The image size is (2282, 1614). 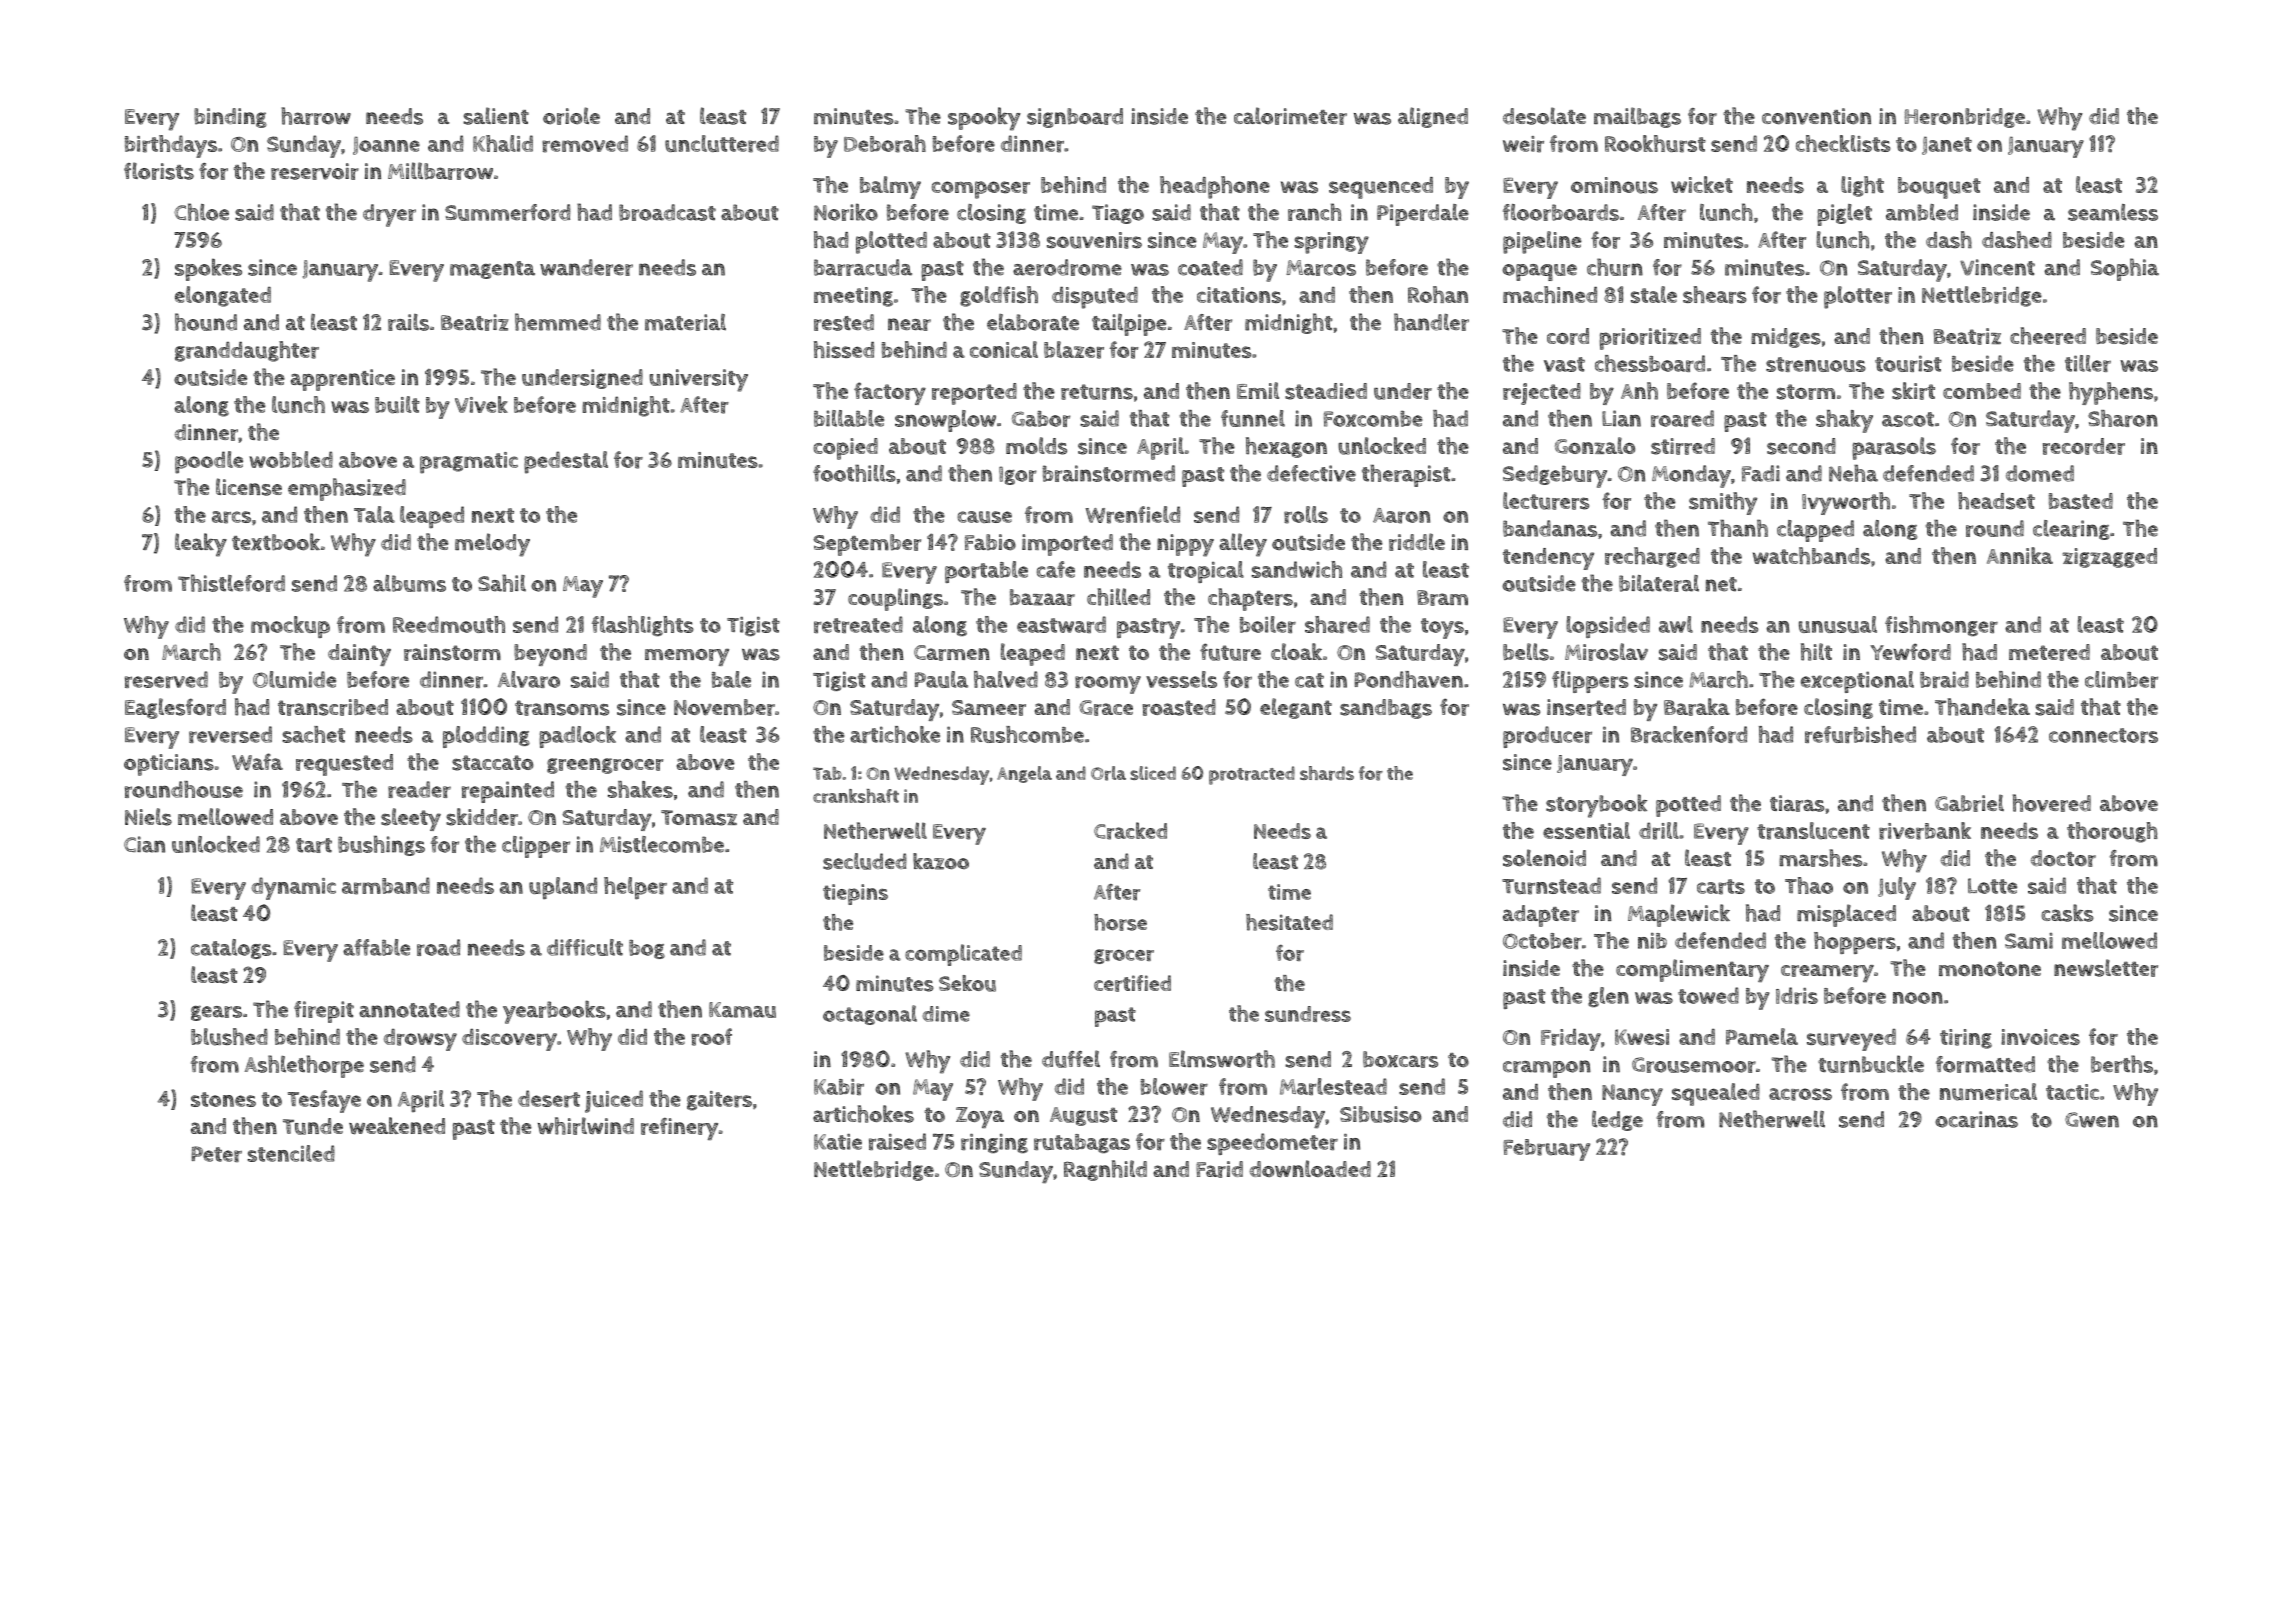 I want to click on hemmed, so click(x=558, y=322).
